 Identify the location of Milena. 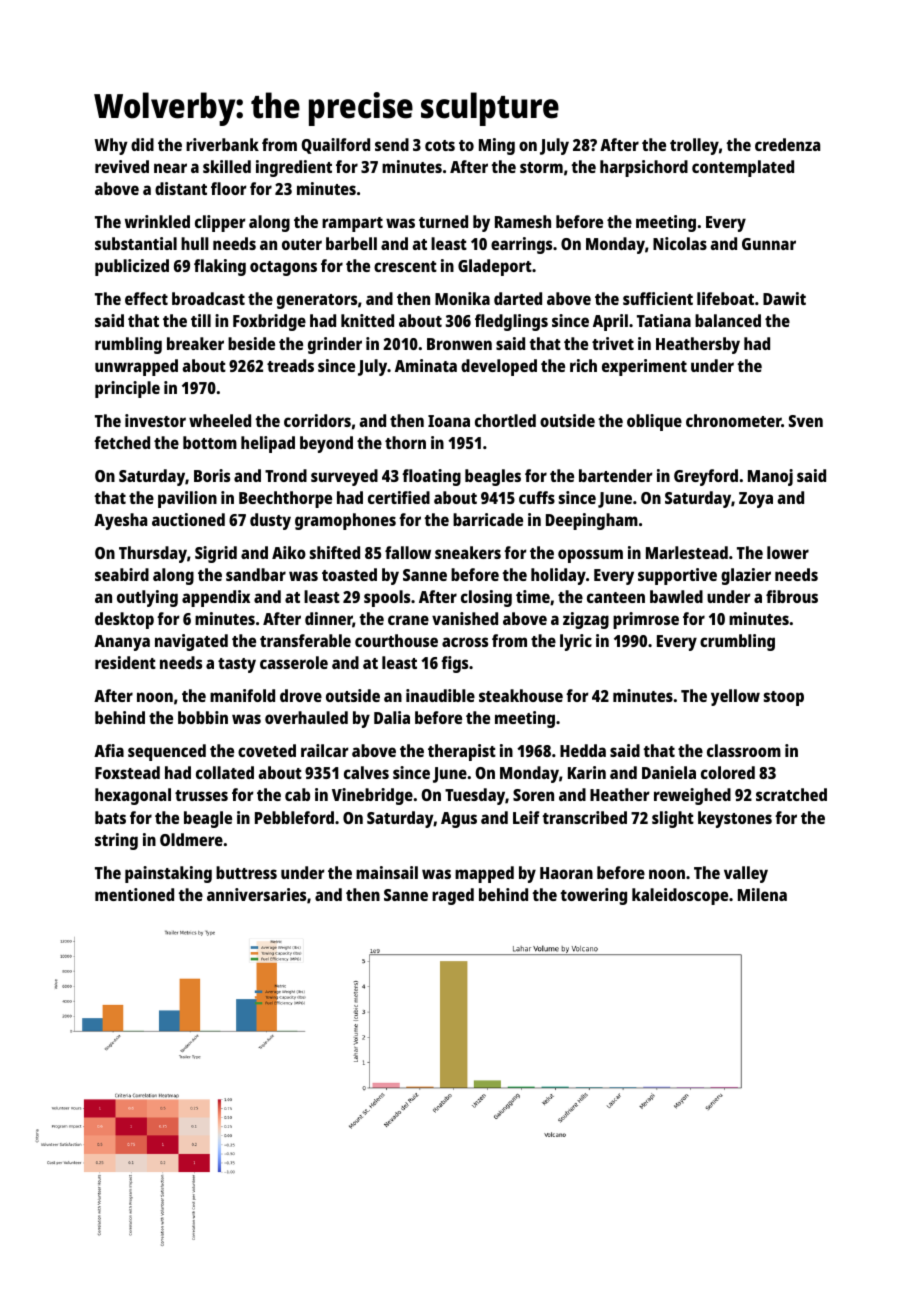
(762, 894).
